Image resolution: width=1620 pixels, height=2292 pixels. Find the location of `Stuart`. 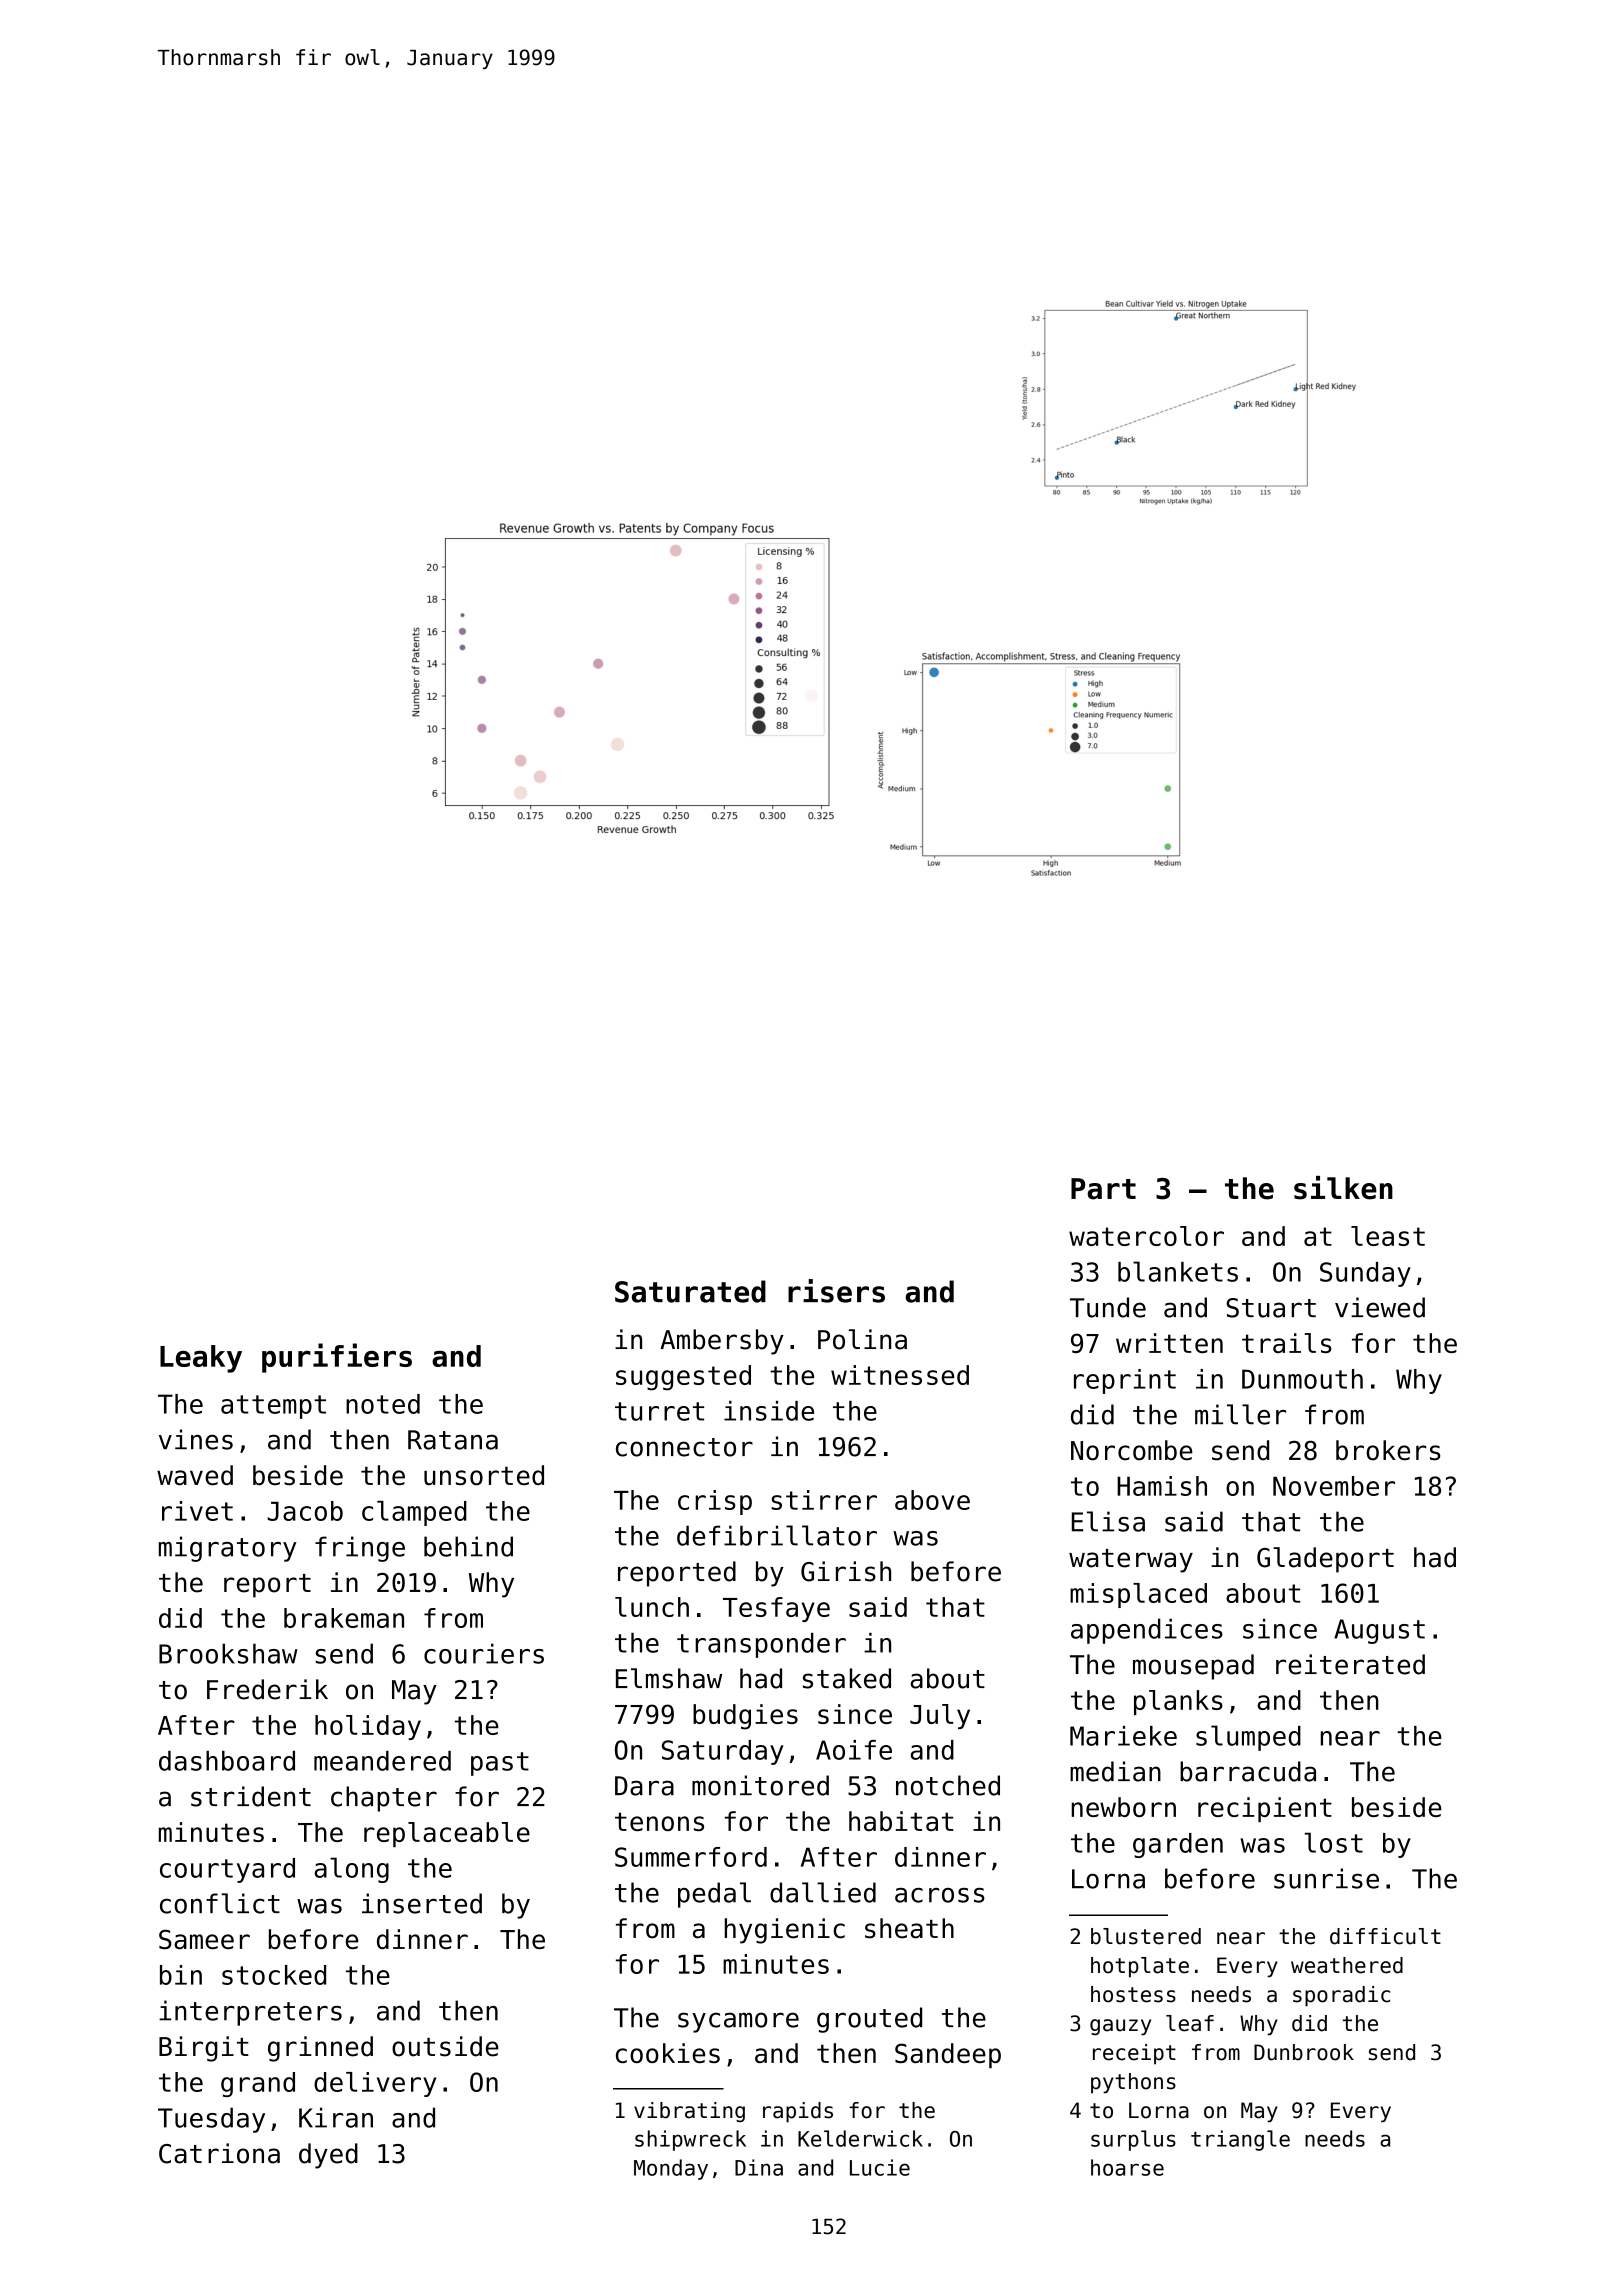

Stuart is located at coordinates (1271, 1308).
